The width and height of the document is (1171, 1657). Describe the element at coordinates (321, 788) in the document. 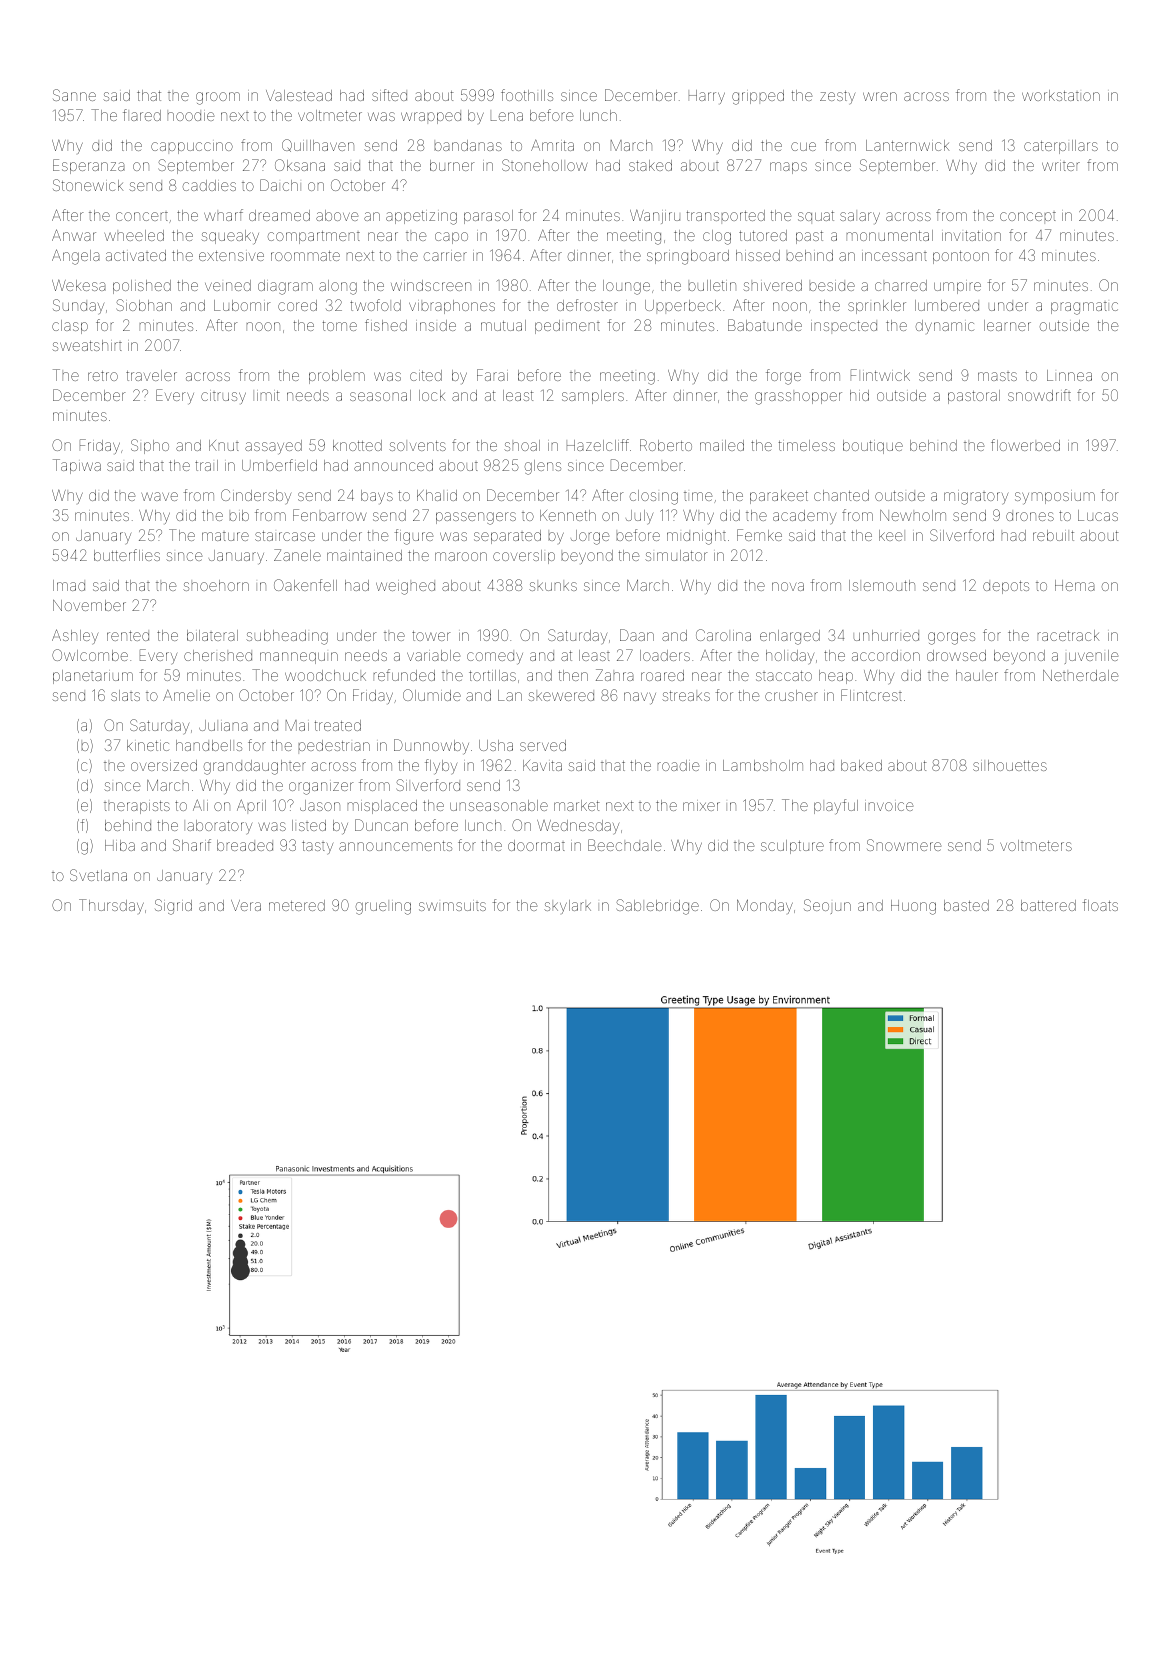

I see `organizer` at that location.
